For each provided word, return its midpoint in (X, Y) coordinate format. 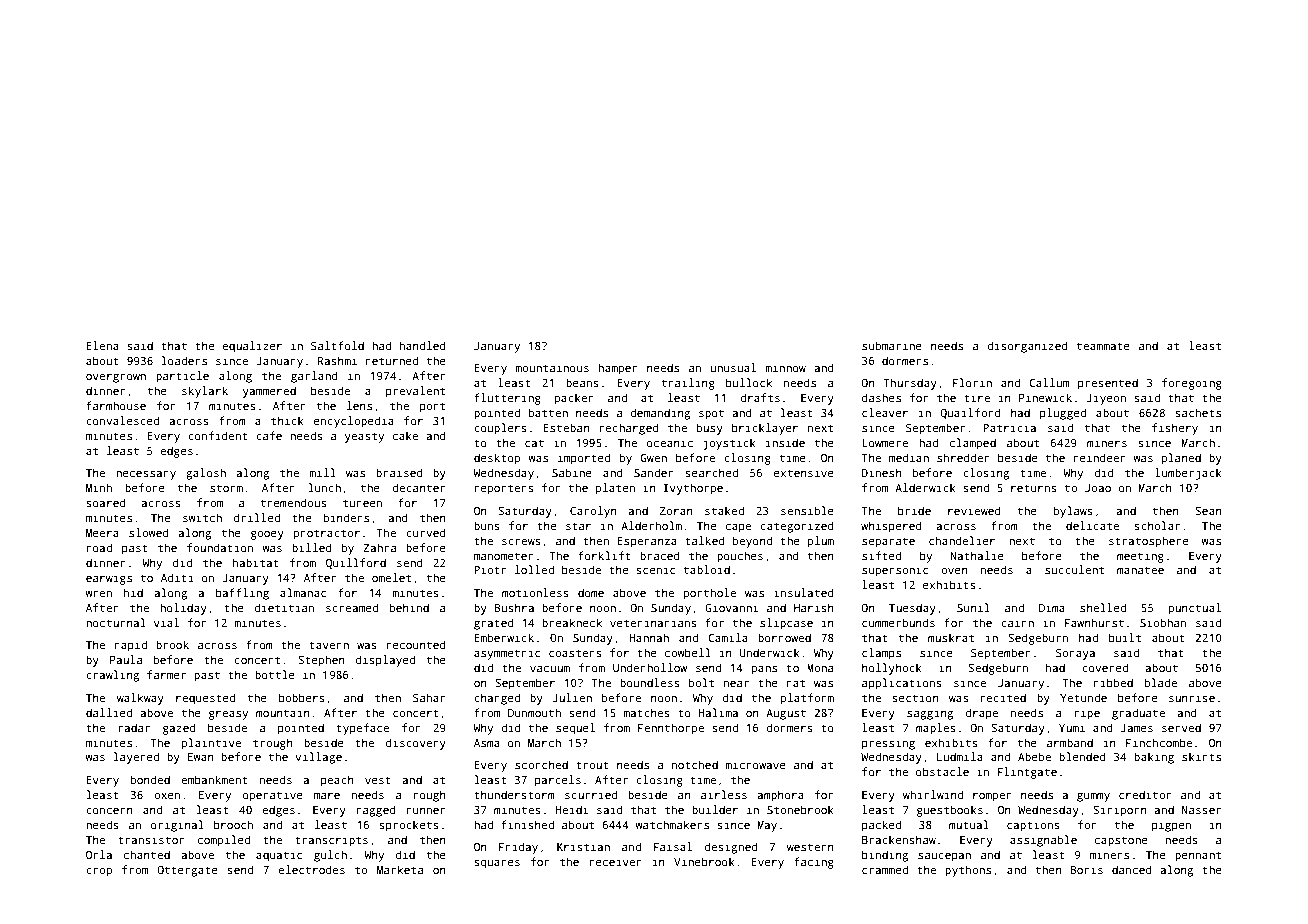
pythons (968, 871)
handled (423, 345)
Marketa (400, 869)
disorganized (1027, 347)
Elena (103, 345)
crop (99, 872)
